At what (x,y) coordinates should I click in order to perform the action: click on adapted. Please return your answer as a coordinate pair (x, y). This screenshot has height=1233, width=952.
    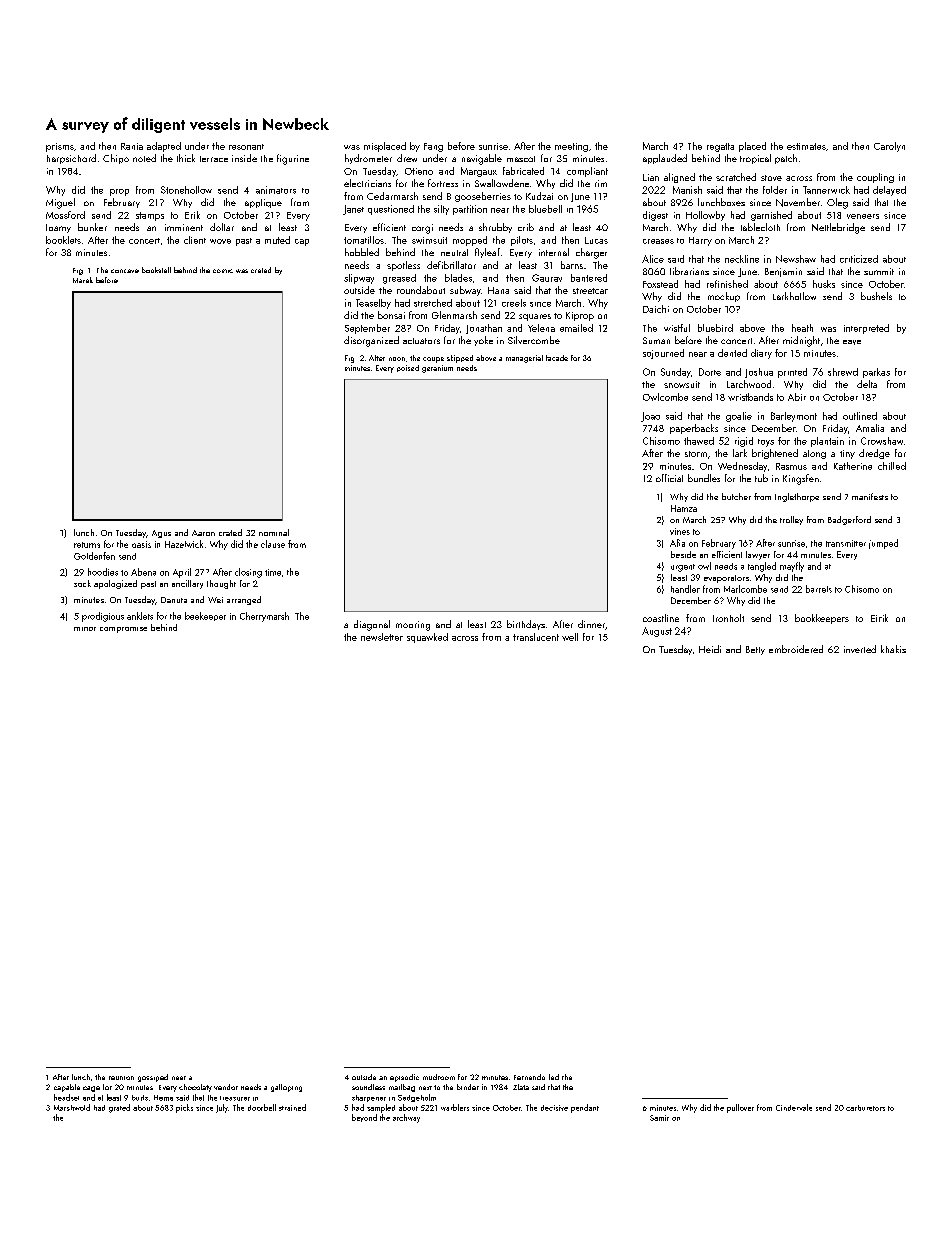
    Looking at the image, I should click on (164, 147).
